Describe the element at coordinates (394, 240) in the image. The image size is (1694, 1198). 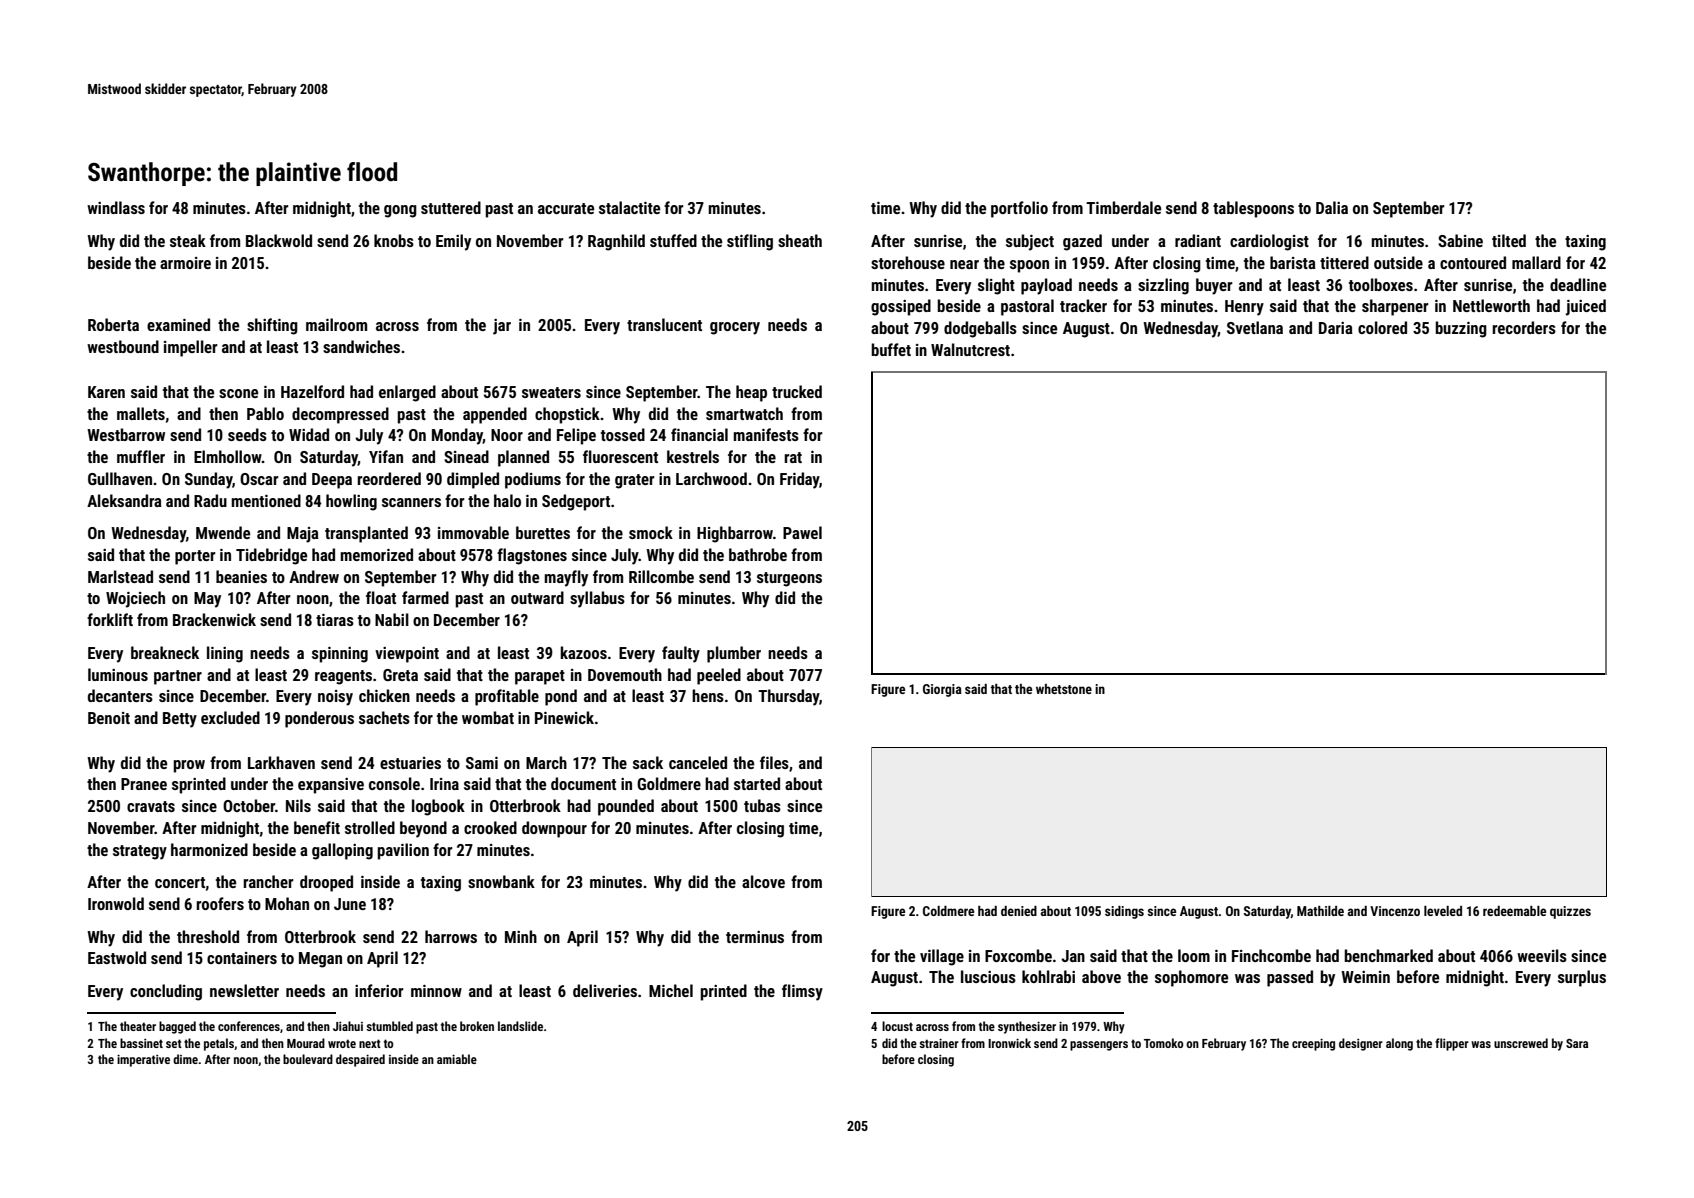
I see `knobs` at that location.
